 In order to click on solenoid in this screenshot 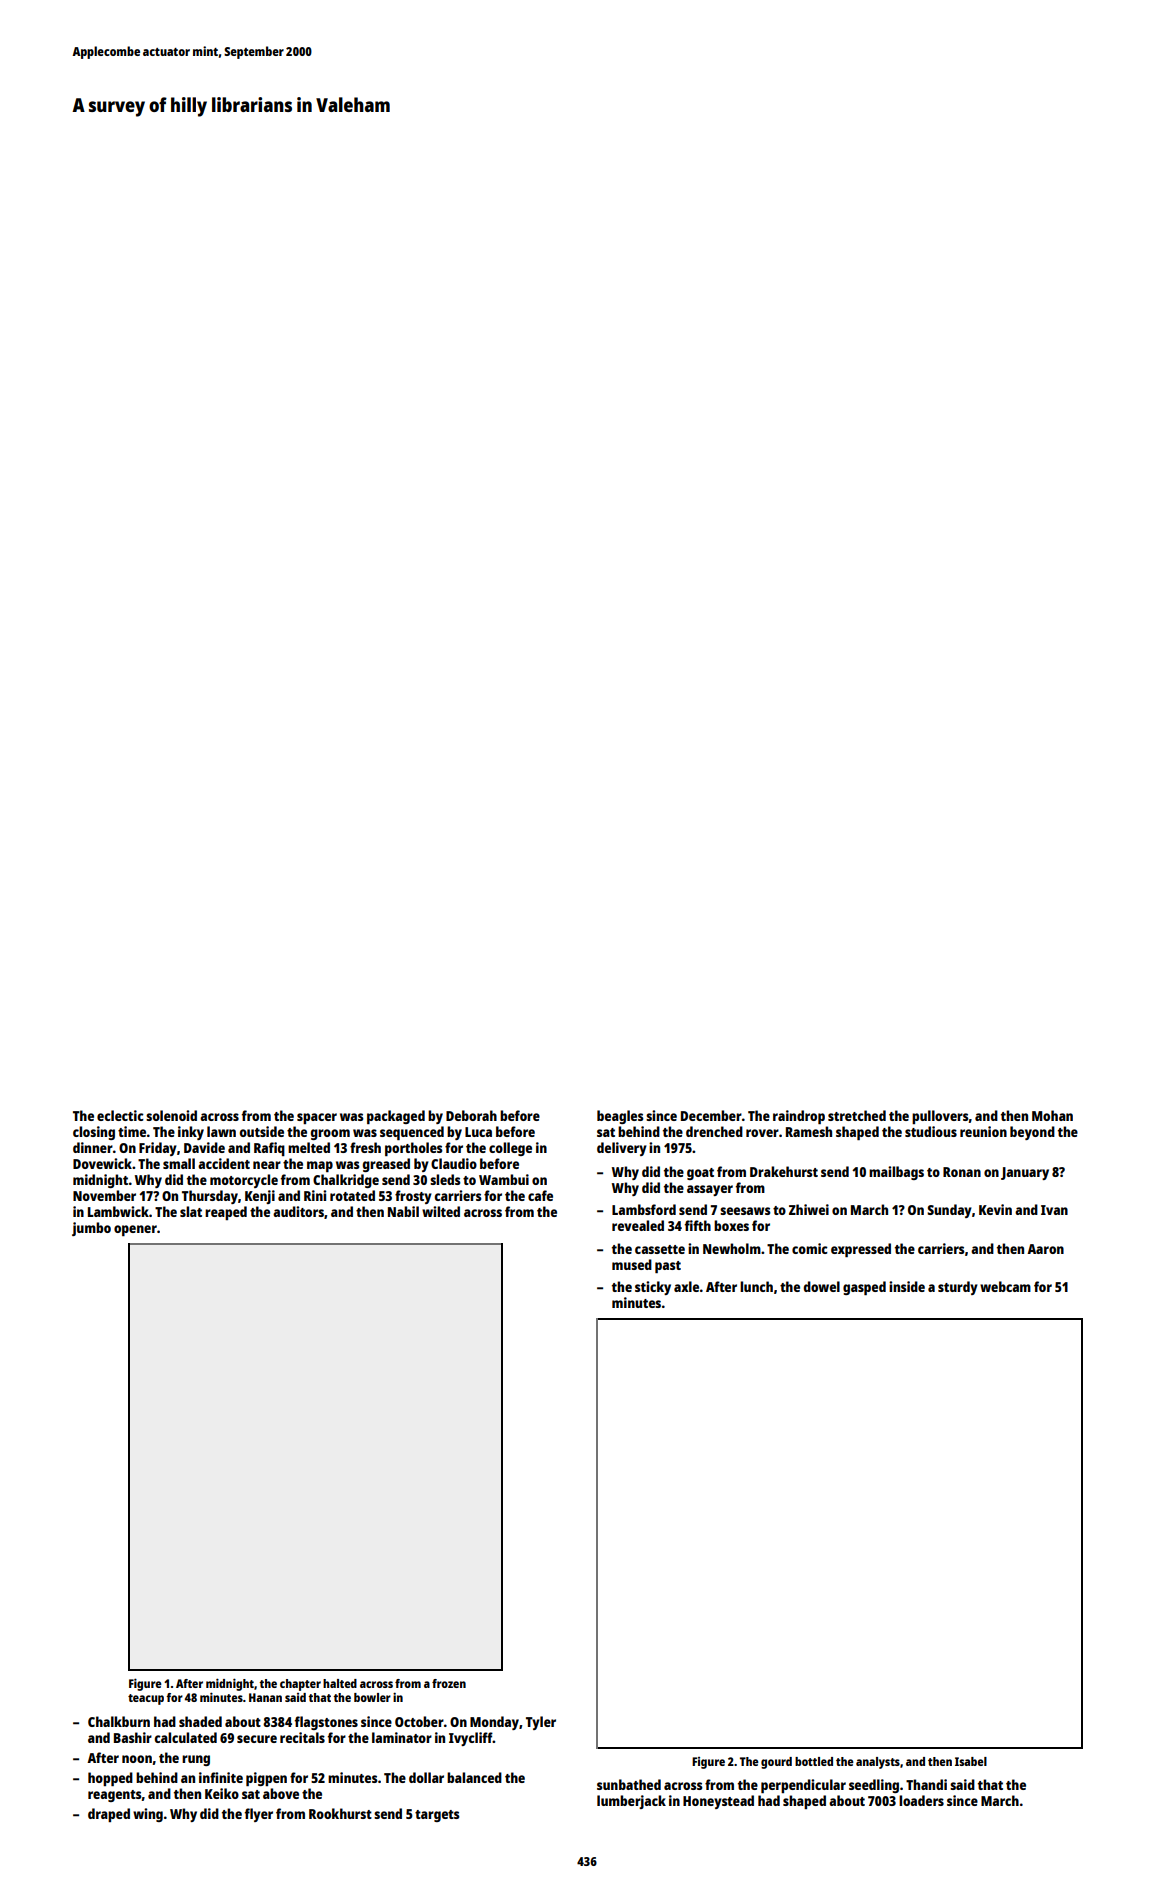, I will do `click(171, 1115)`.
